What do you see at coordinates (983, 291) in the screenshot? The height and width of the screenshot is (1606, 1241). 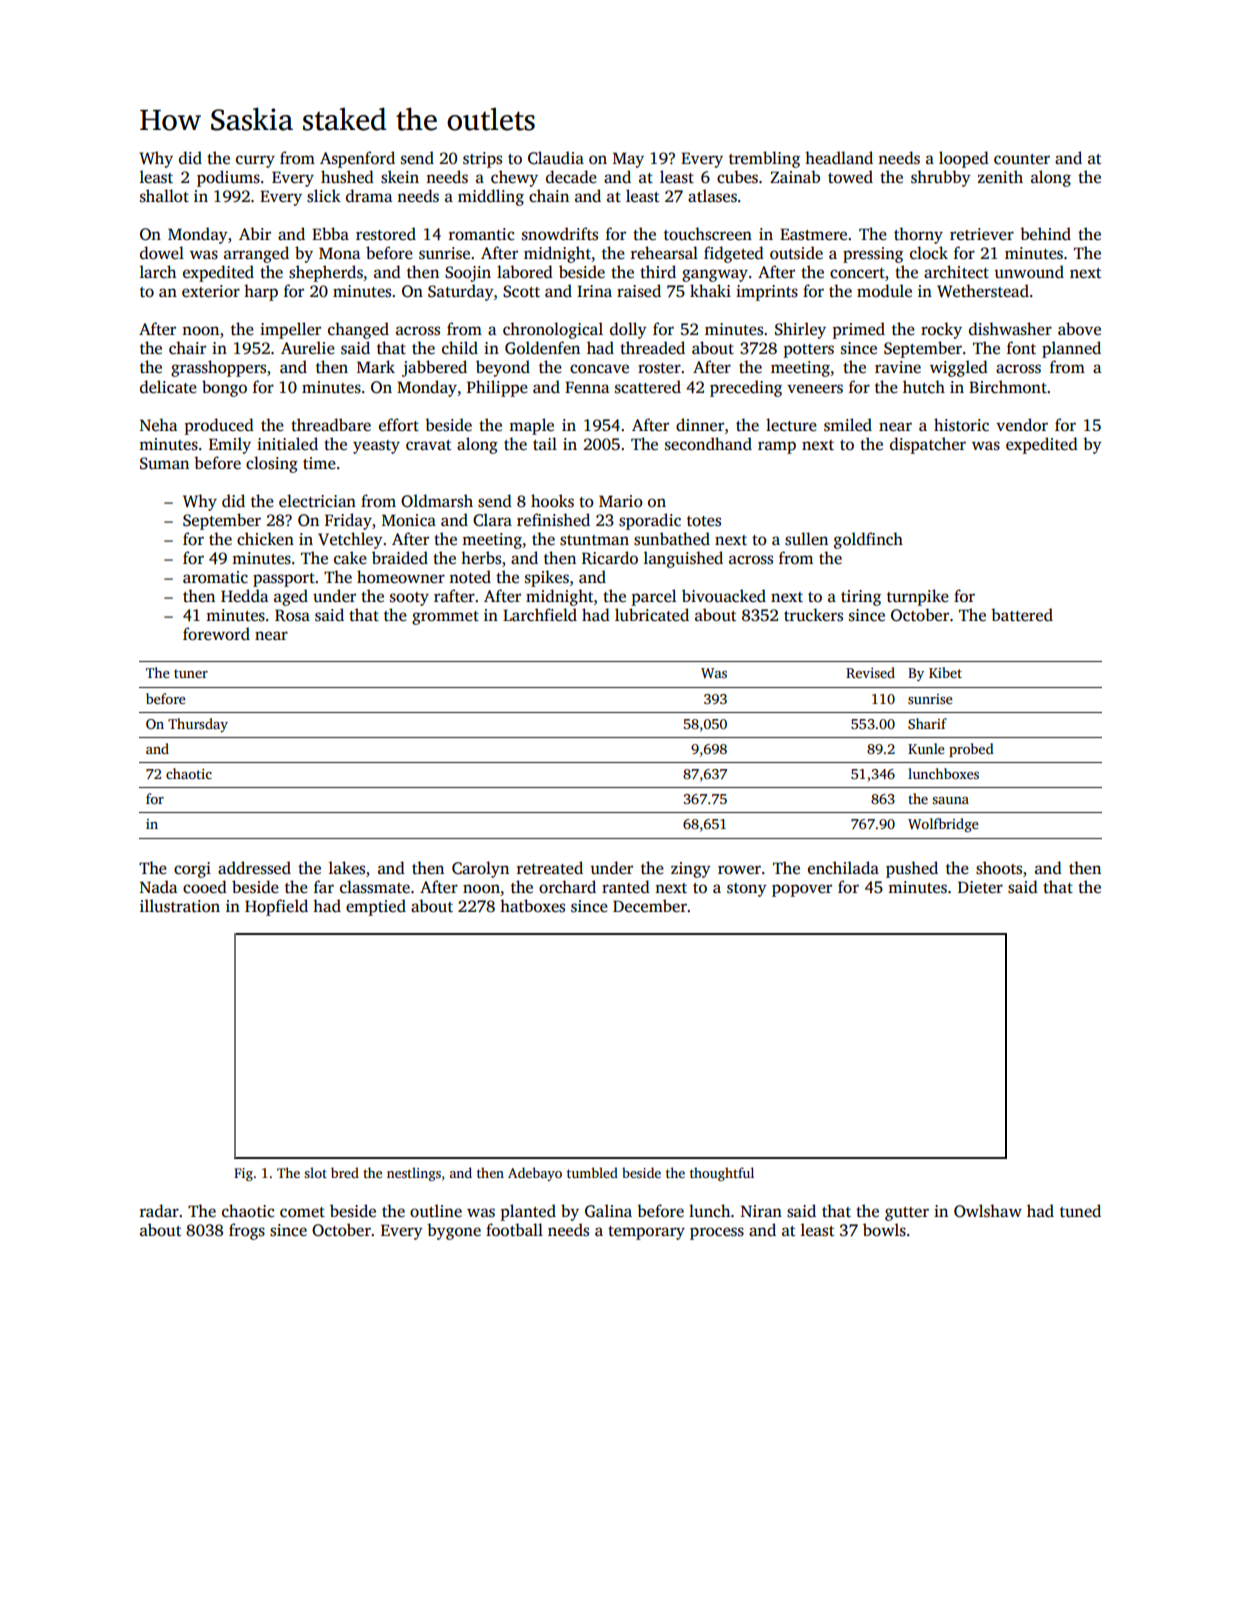 I see `Wetherstead` at bounding box center [983, 291].
